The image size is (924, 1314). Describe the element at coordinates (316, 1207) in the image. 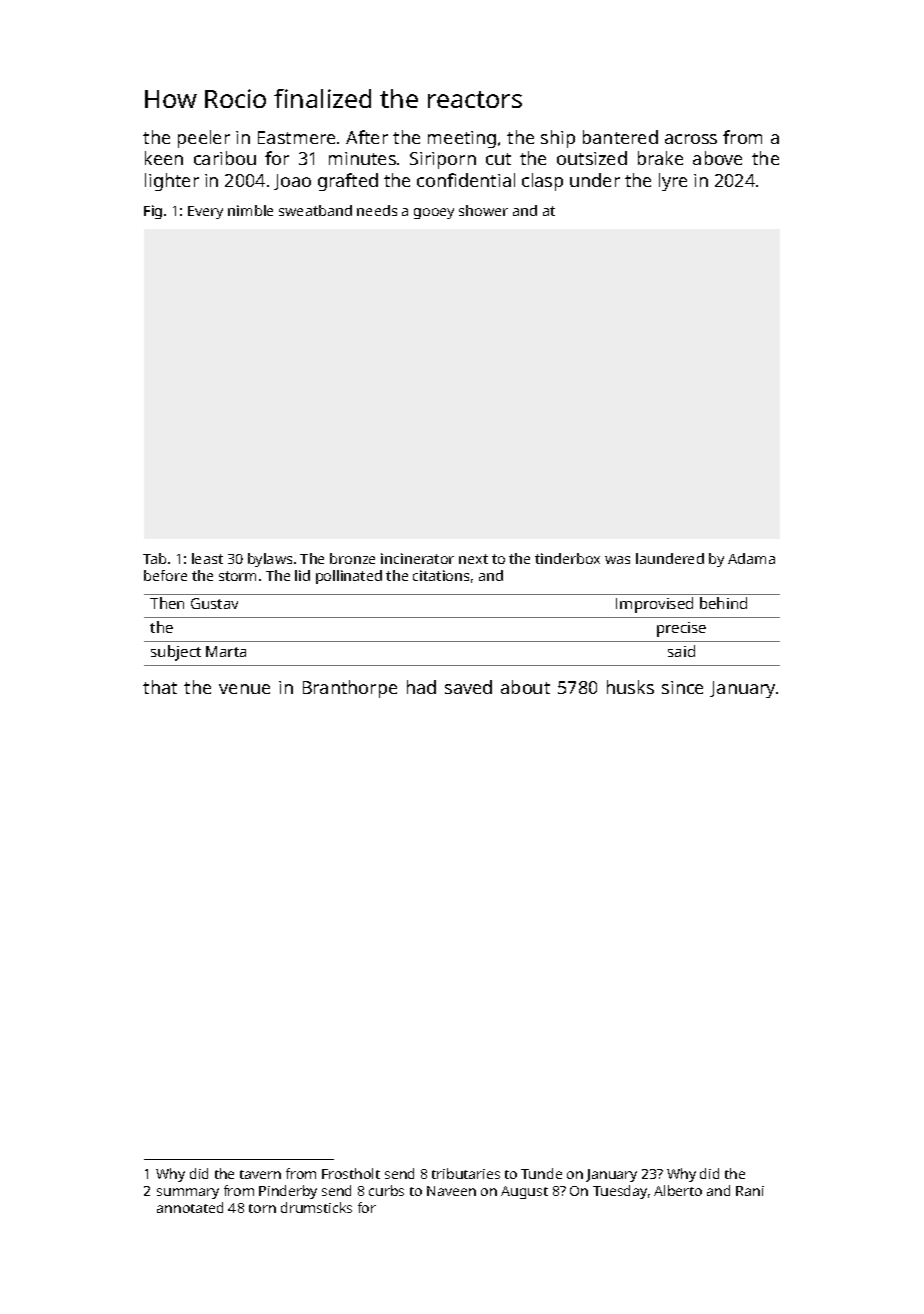

I see `drumsticks` at that location.
